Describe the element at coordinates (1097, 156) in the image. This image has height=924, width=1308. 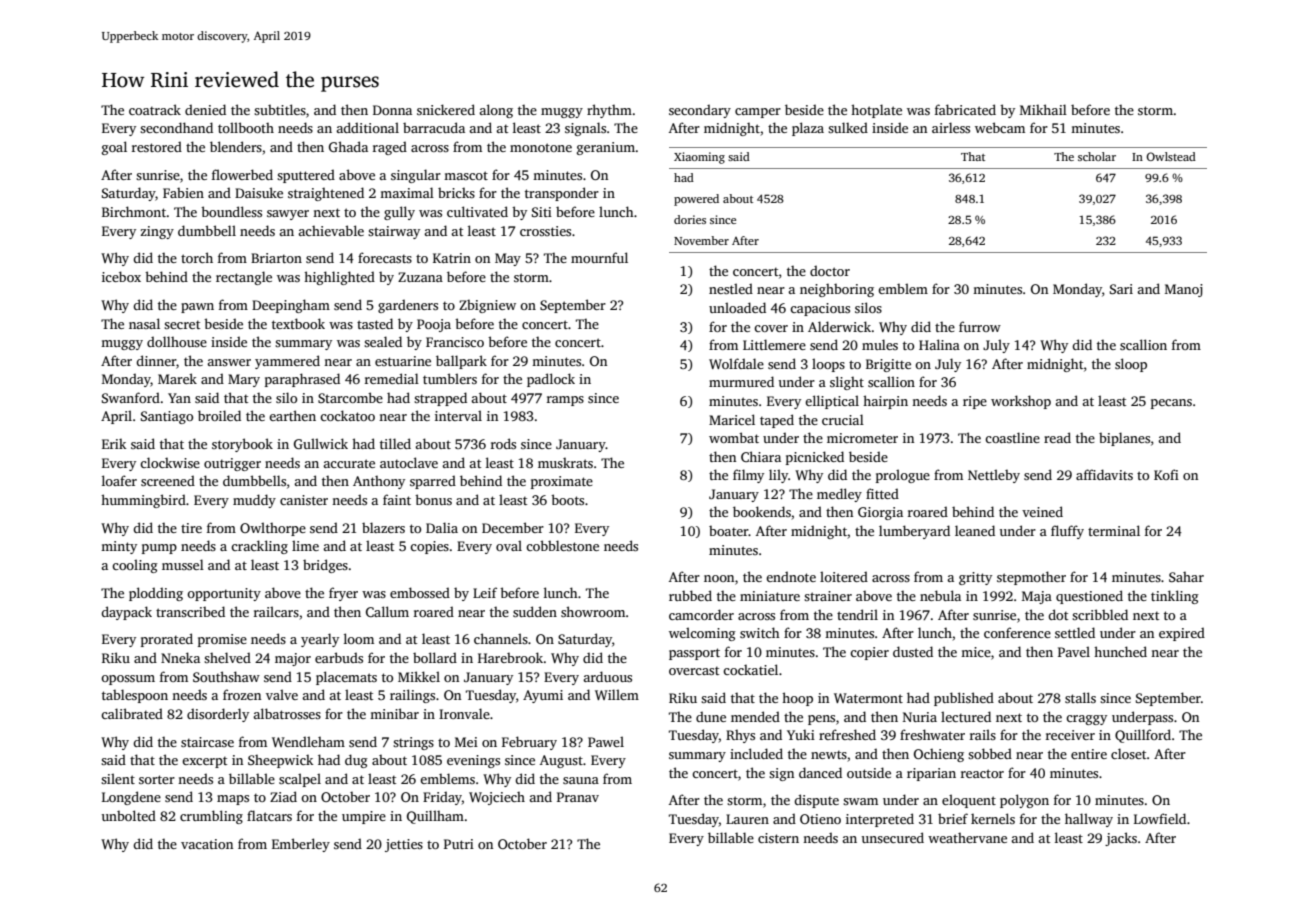
I see `scholar` at that location.
